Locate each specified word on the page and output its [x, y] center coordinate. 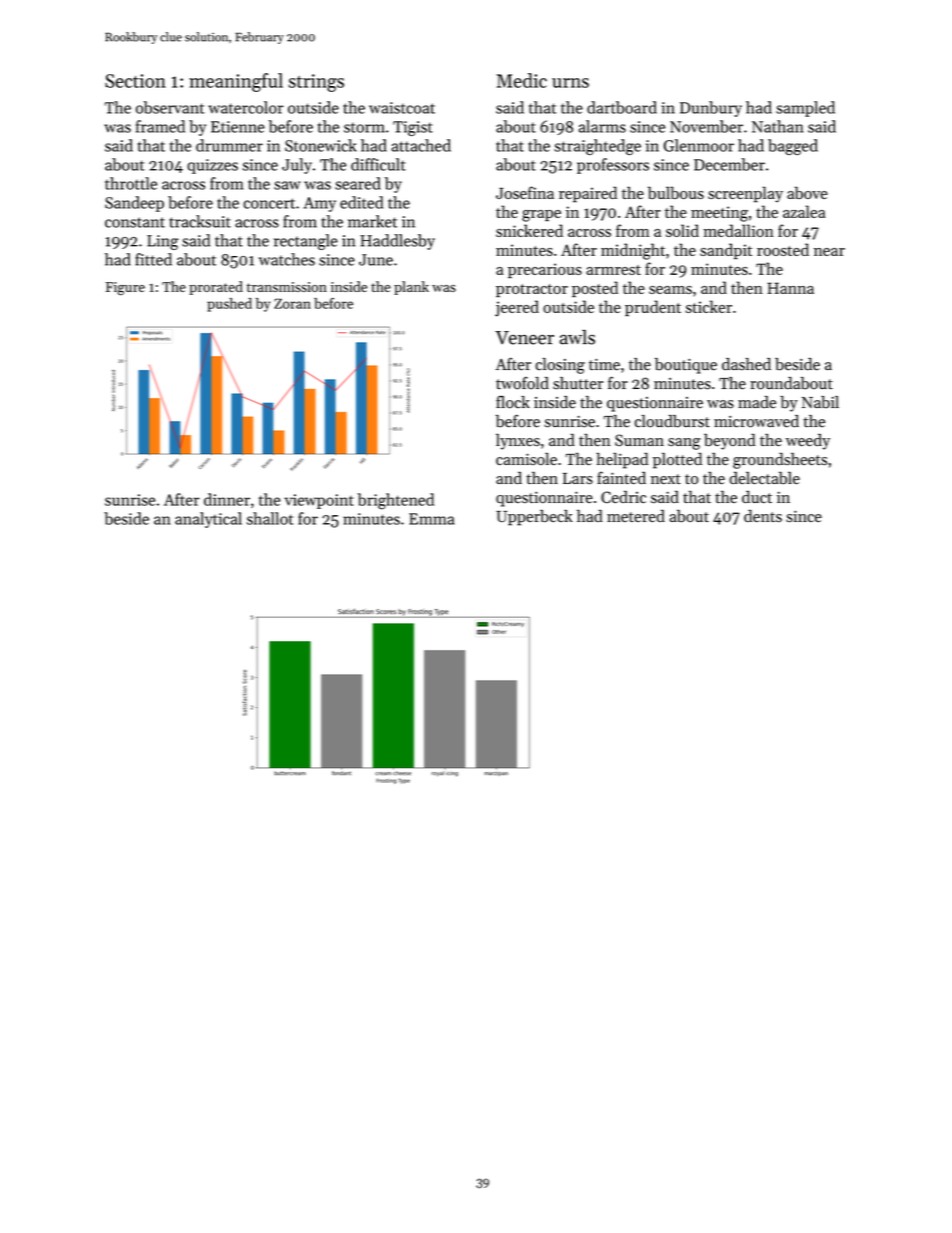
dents [763, 516]
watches [287, 259]
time [604, 365]
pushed [229, 305]
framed [160, 126]
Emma [431, 519]
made [757, 402]
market [372, 221]
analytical [208, 520]
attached [421, 145]
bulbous [676, 192]
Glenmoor [699, 145]
